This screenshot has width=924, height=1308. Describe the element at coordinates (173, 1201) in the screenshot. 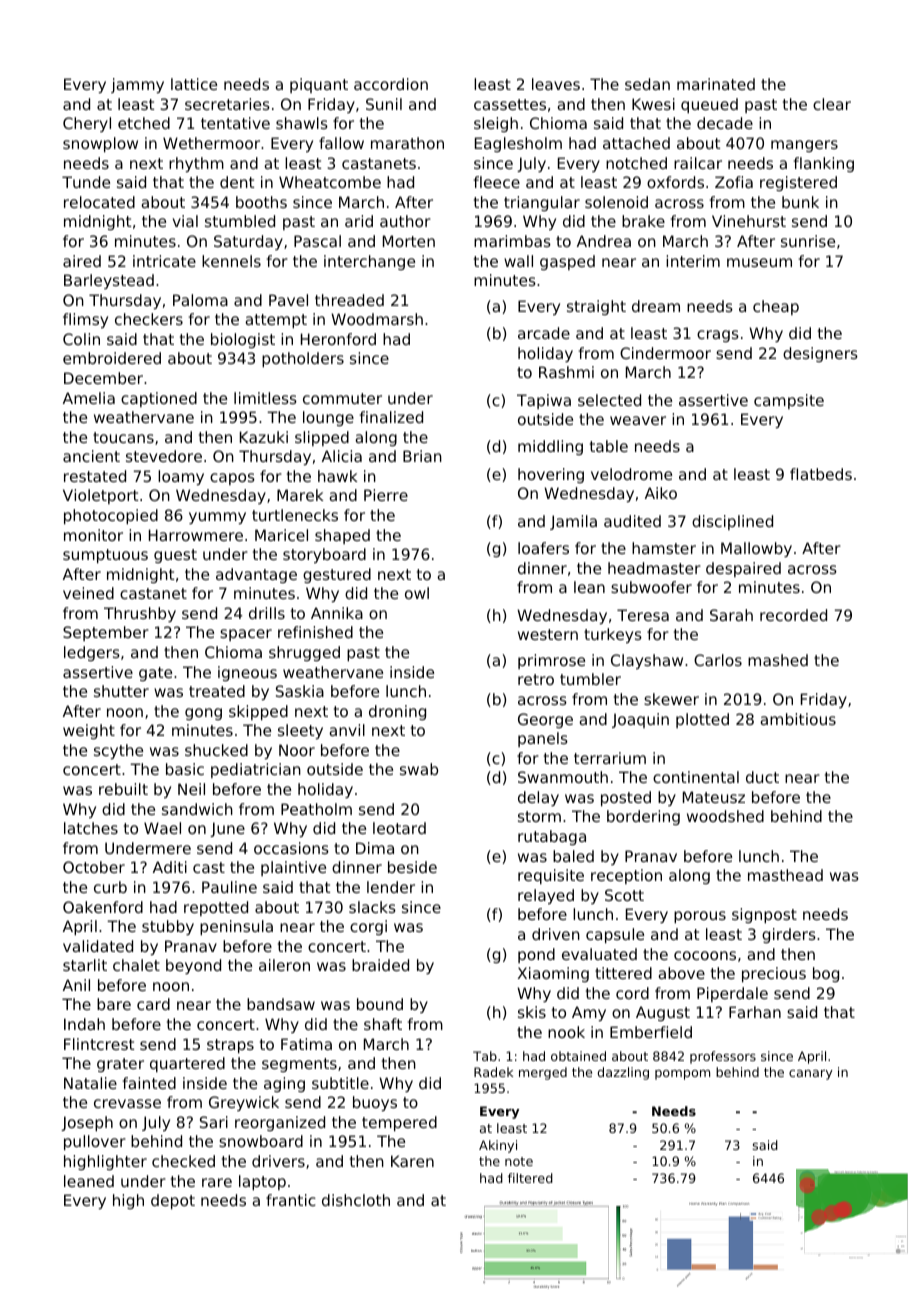

I see `depot` at that location.
